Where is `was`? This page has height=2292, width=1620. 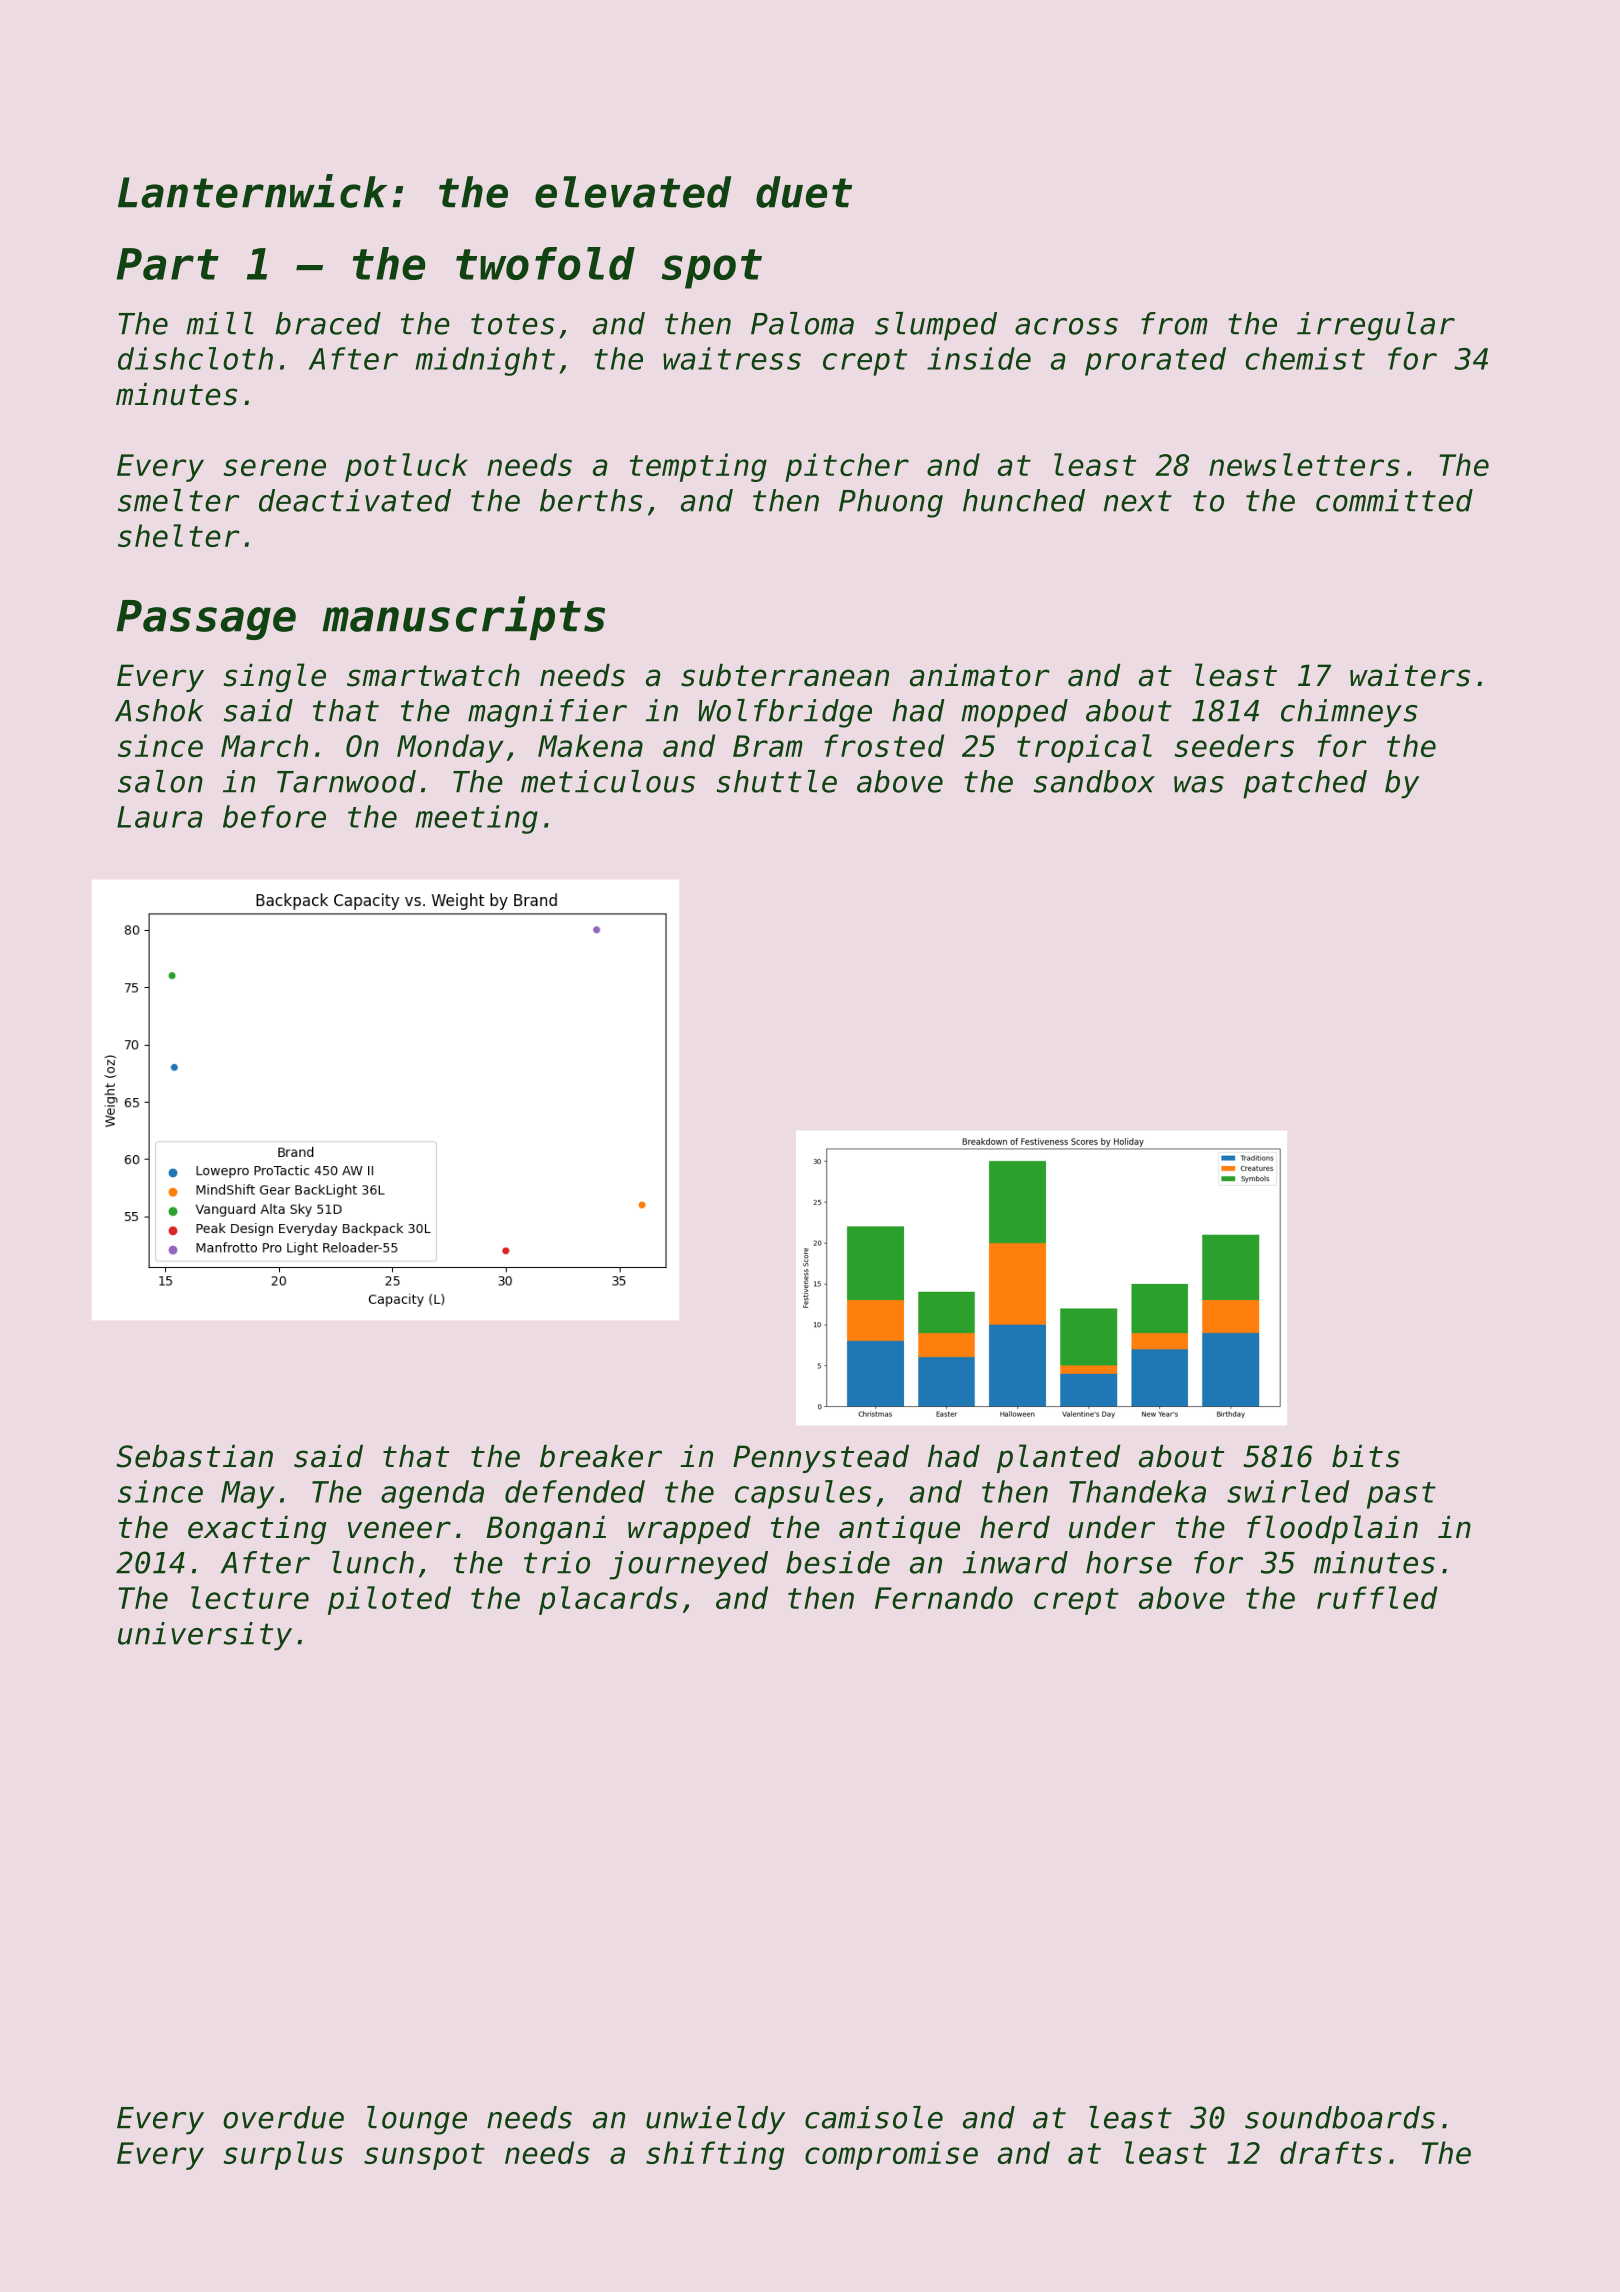 was is located at coordinates (1199, 784).
